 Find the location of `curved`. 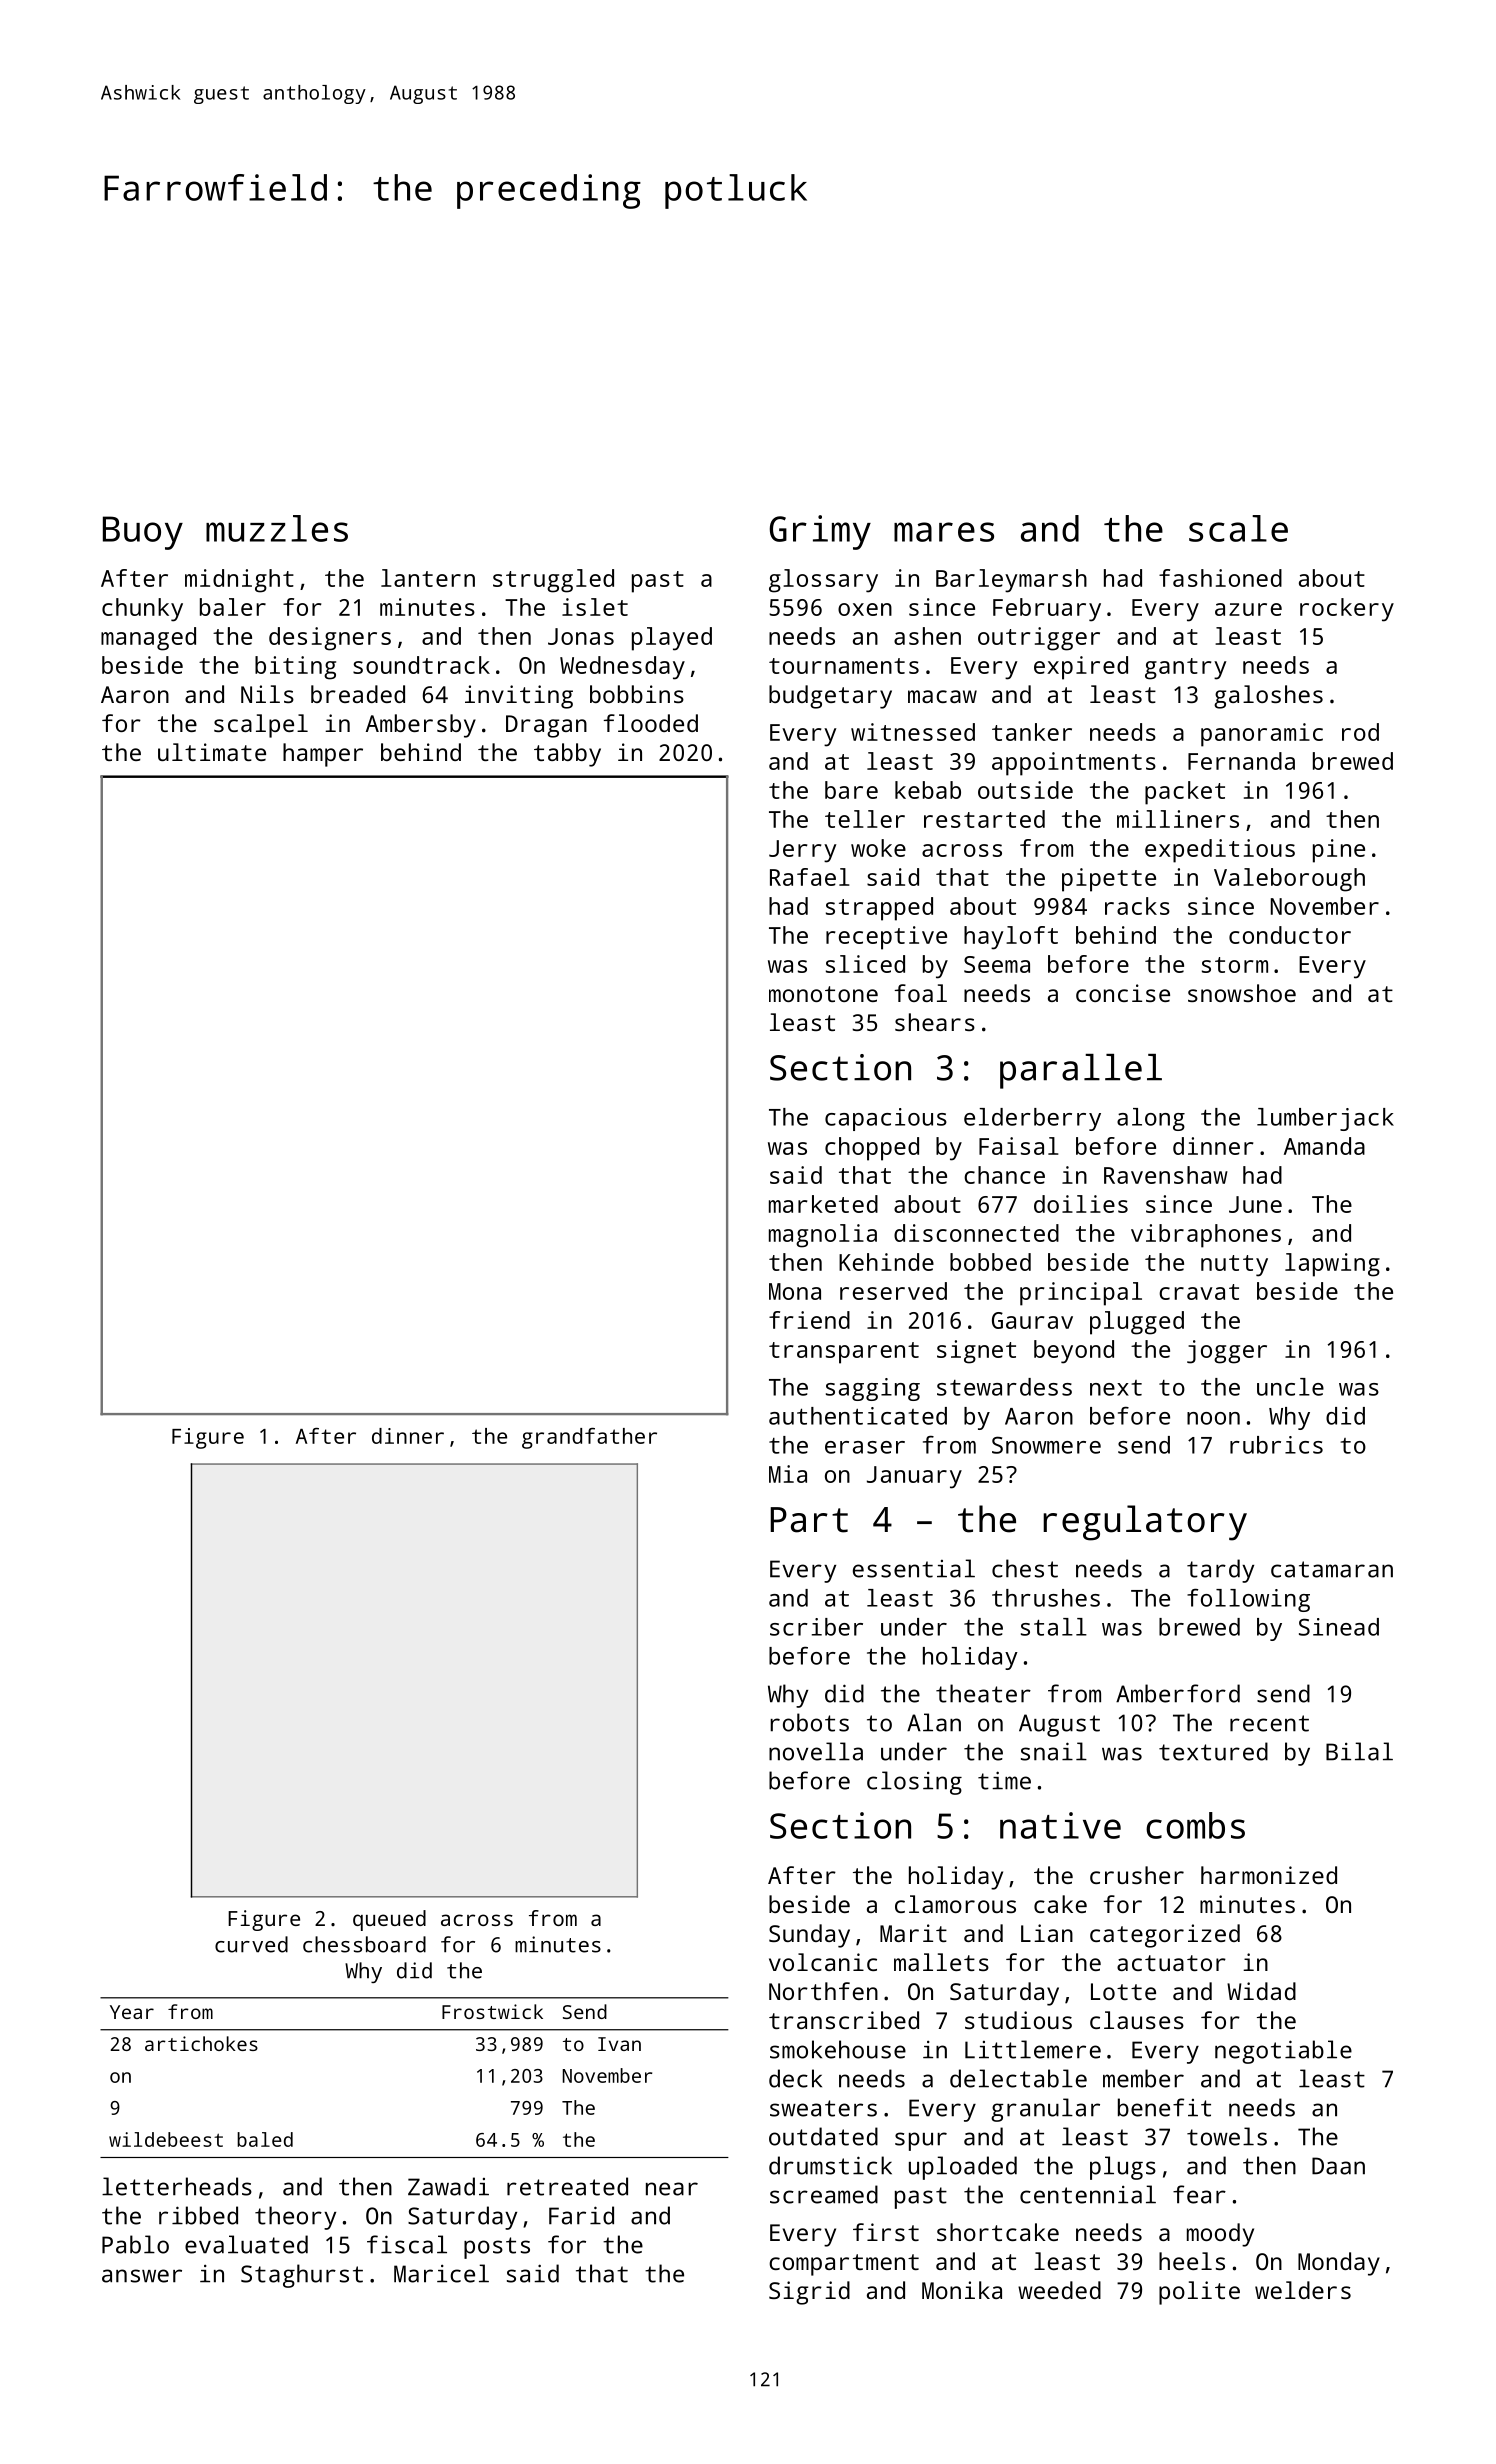

curved is located at coordinates (251, 1944).
